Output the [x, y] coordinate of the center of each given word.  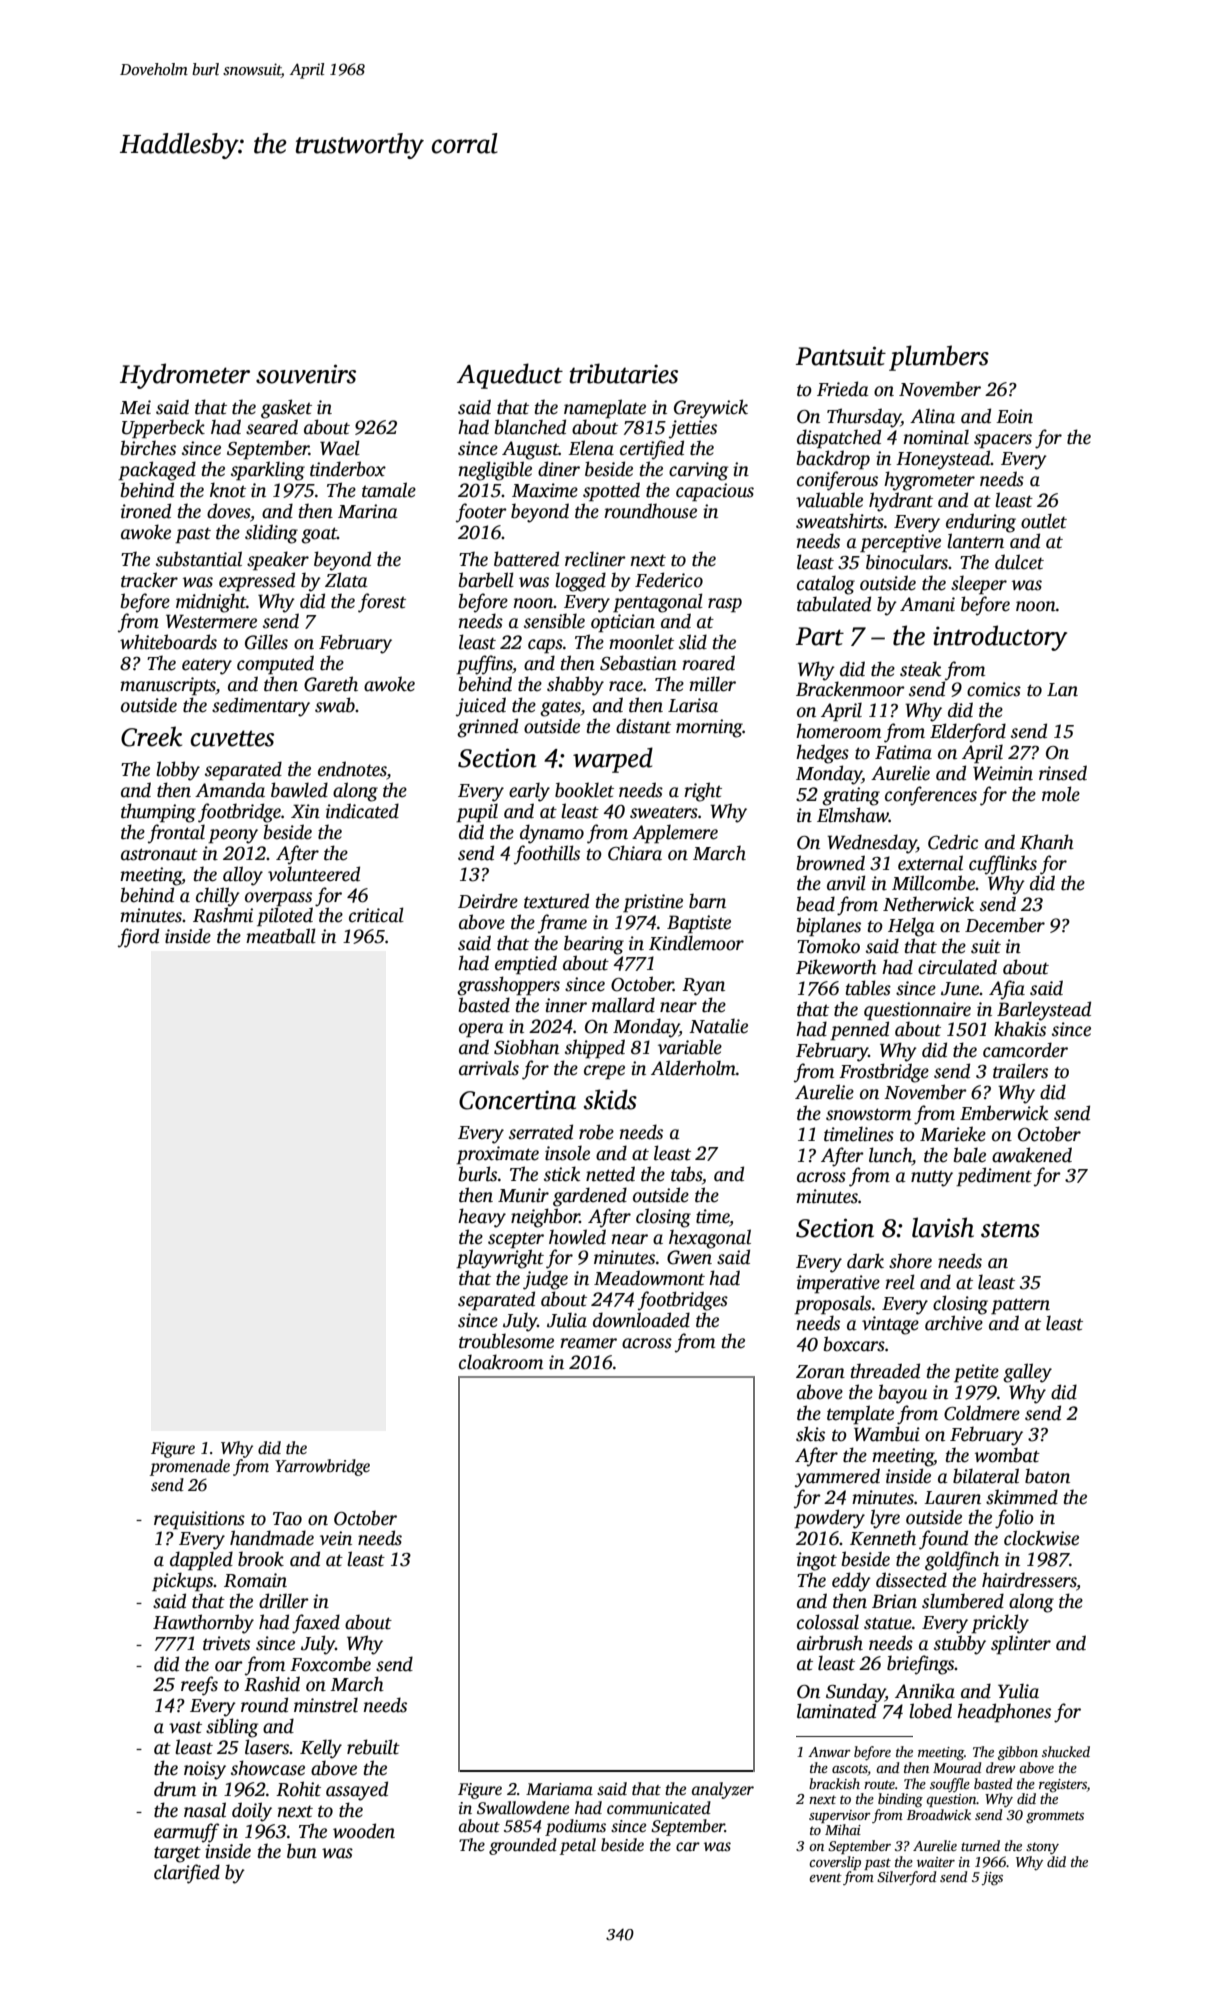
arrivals [489, 1068]
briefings [921, 1665]
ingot [817, 1561]
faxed [316, 1624]
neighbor [545, 1218]
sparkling [268, 471]
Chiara [635, 853]
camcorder [1025, 1050]
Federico [669, 580]
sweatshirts [840, 521]
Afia [1007, 990]
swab [335, 705]
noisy [205, 1770]
